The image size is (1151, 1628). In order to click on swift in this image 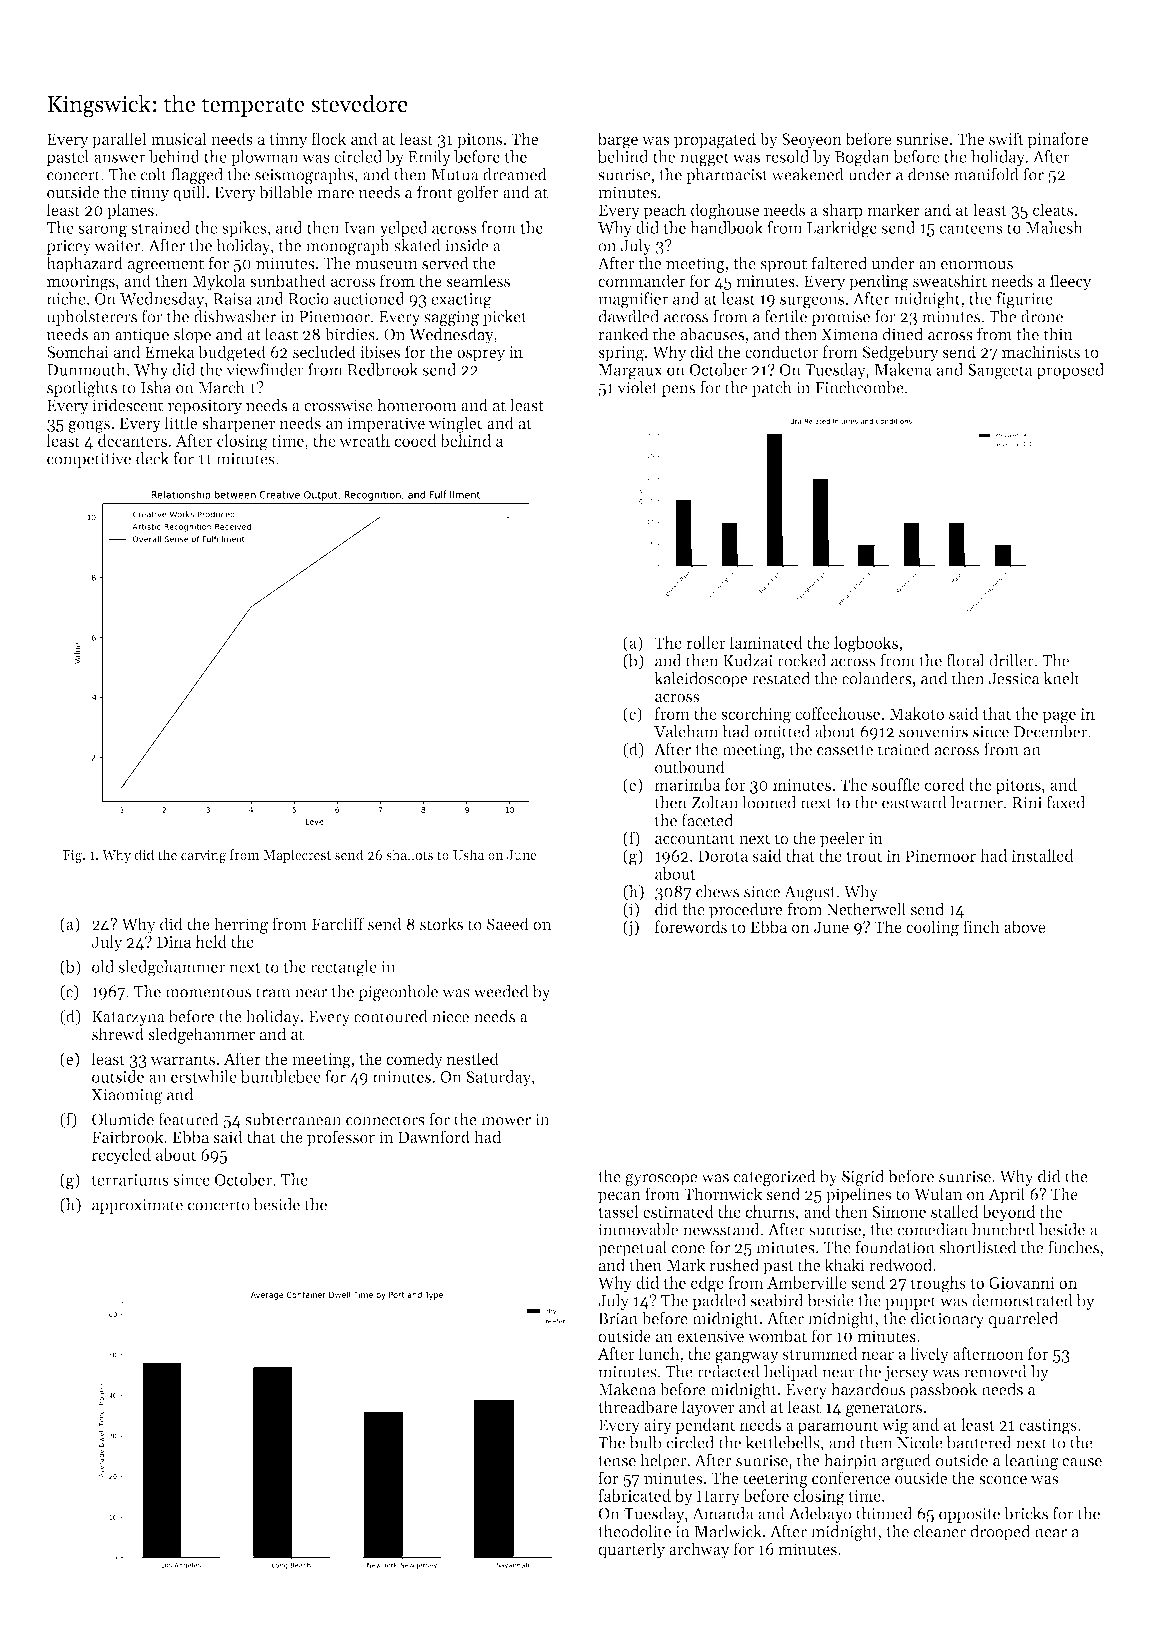, I will do `click(1006, 138)`.
